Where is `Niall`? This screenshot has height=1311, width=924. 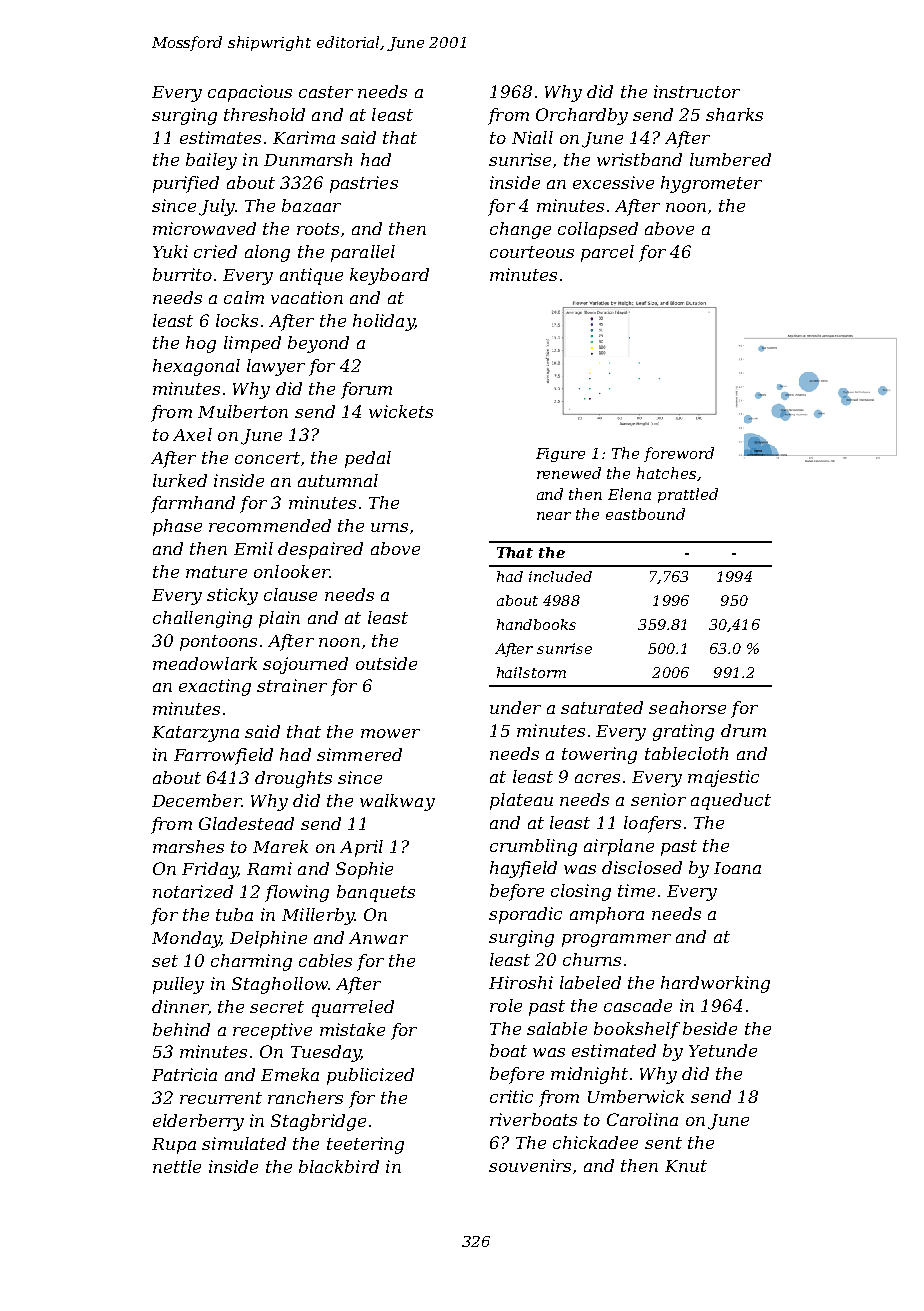 Niall is located at coordinates (532, 137).
